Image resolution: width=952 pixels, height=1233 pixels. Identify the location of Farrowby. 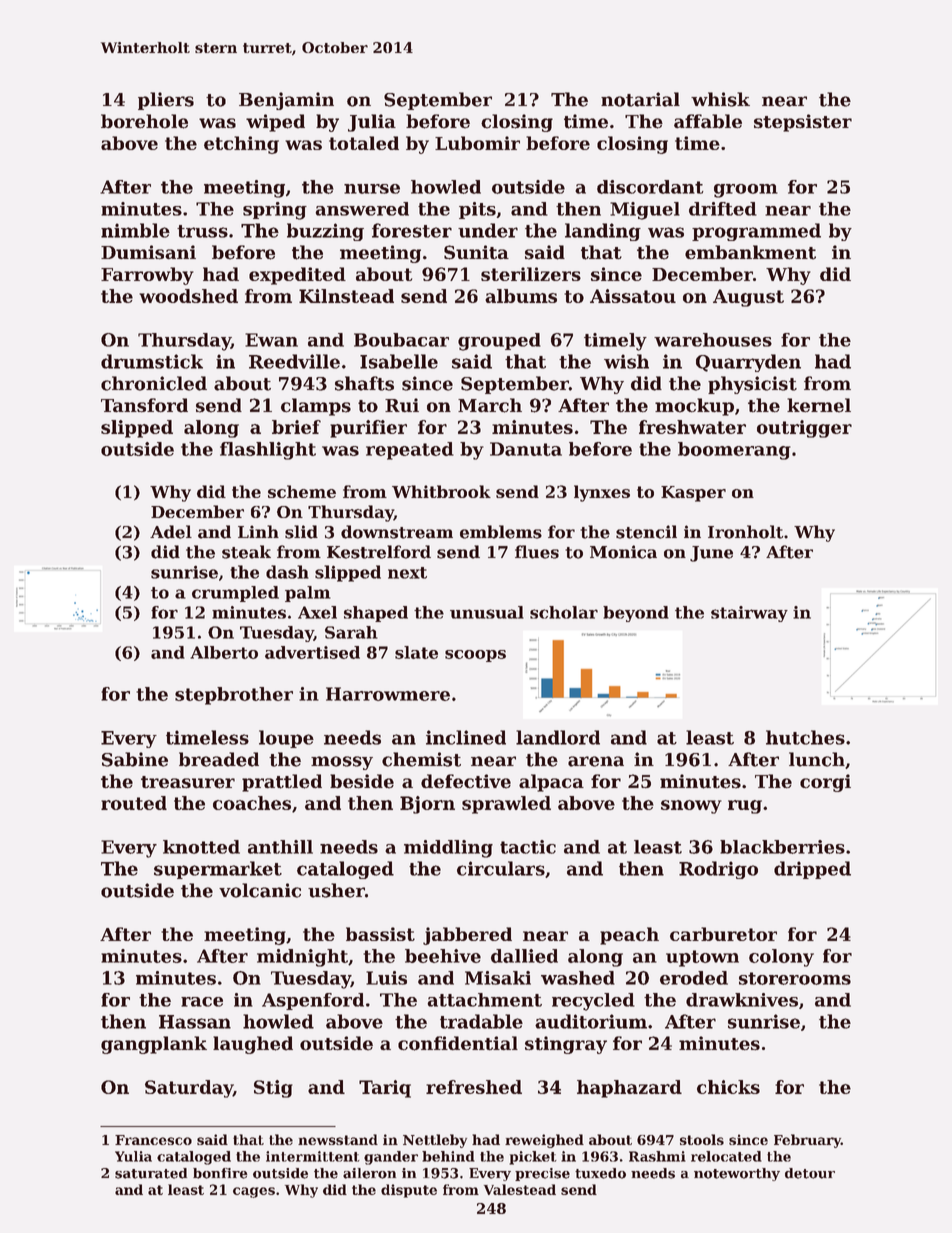
(147, 276).
